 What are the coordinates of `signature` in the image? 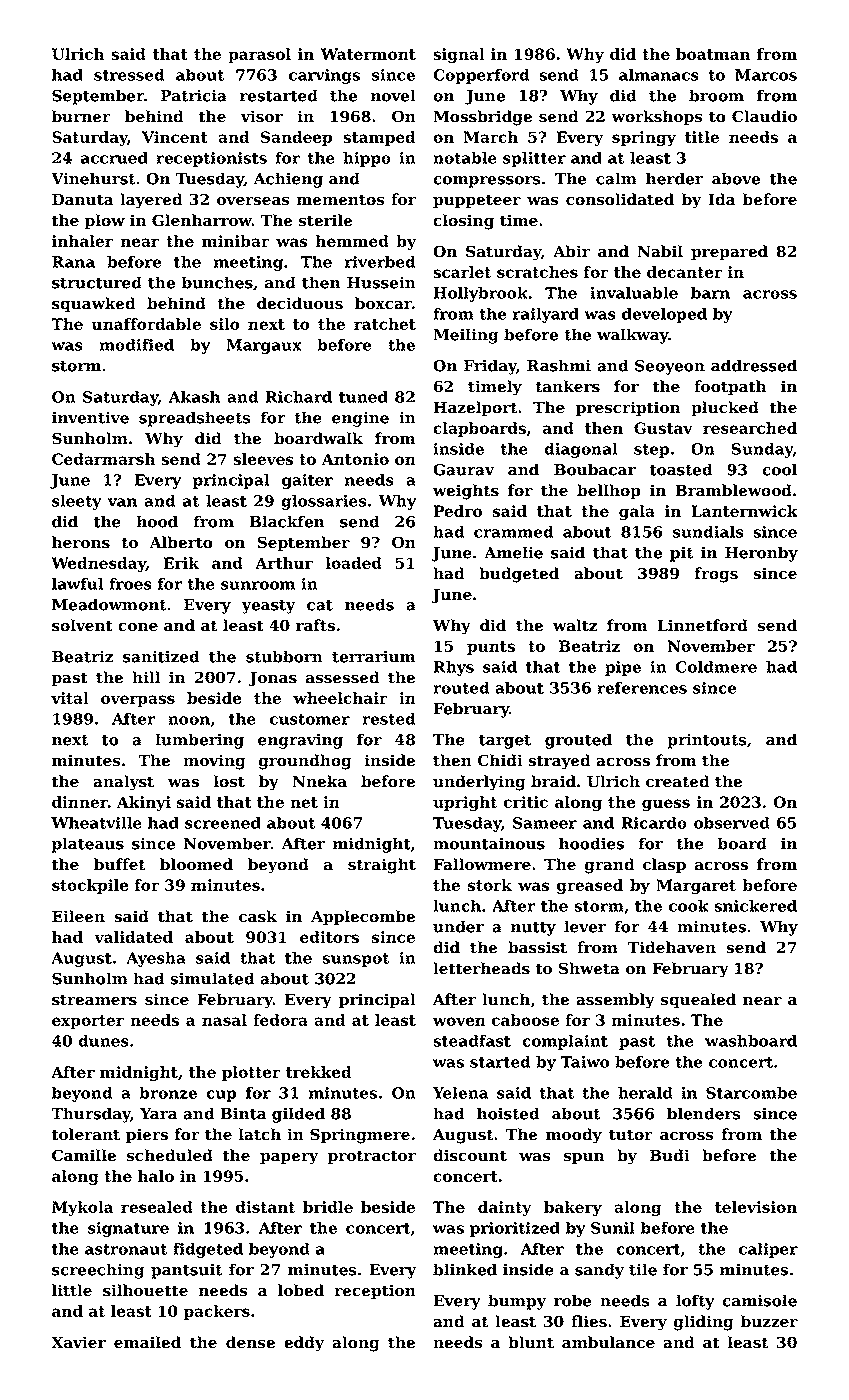 It's located at (128, 1229).
